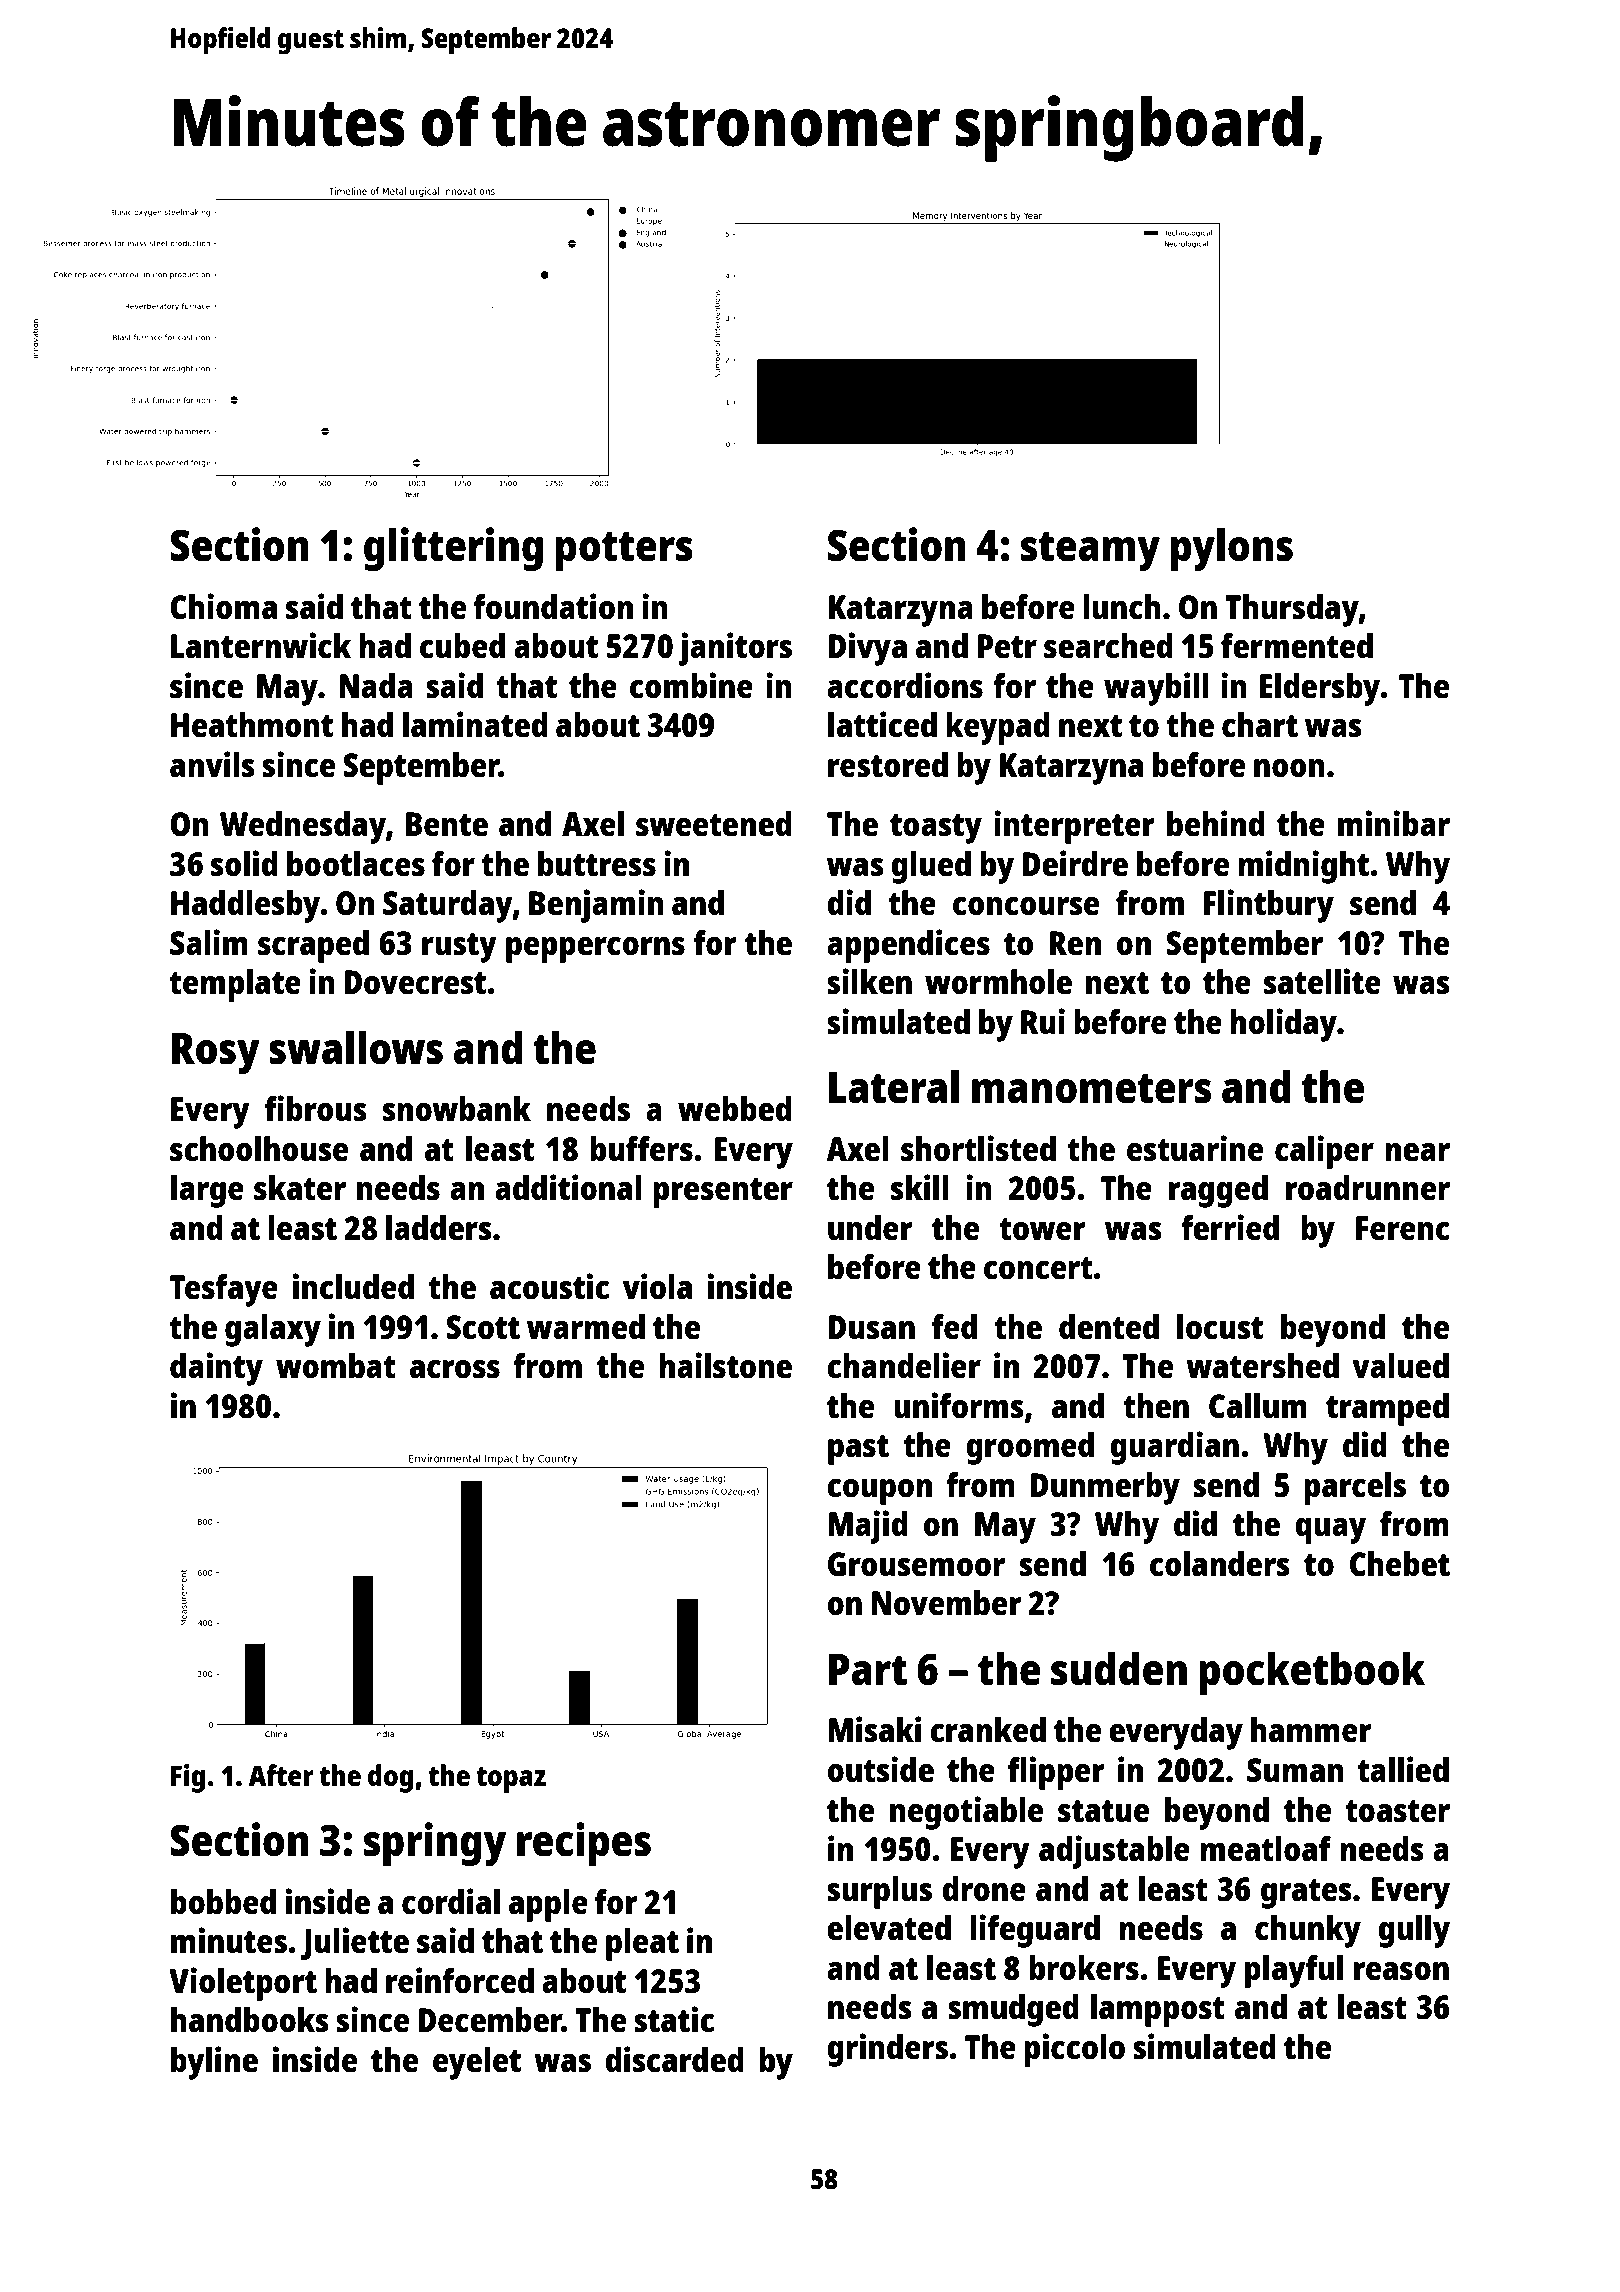  I want to click on reason, so click(1401, 1971).
